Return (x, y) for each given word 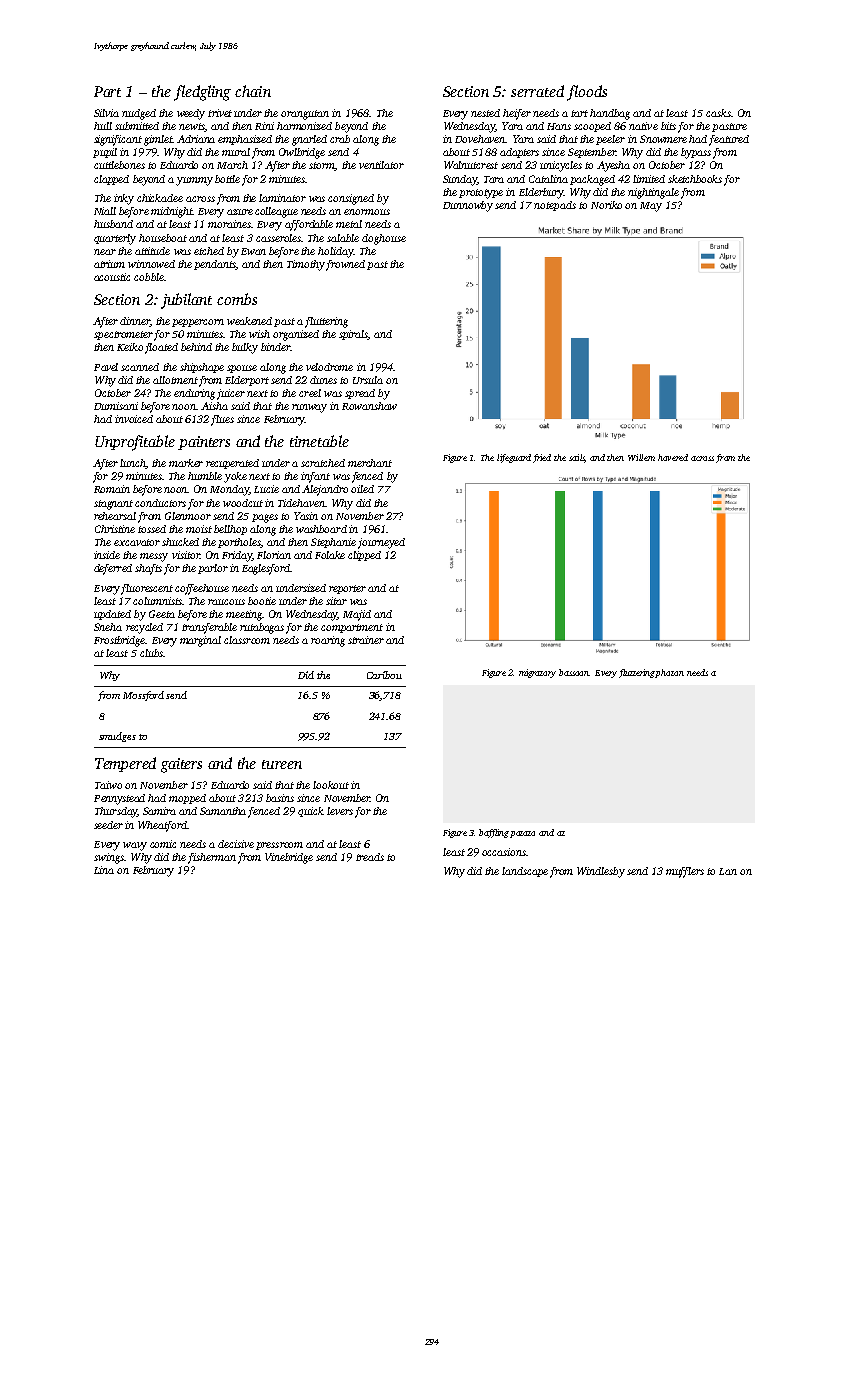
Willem (641, 457)
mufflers (685, 872)
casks (718, 113)
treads (370, 857)
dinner (135, 322)
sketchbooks (695, 179)
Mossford (143, 696)
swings (109, 858)
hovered (673, 457)
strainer (366, 640)
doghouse (384, 239)
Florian (274, 555)
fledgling (202, 93)
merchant (370, 463)
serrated (537, 91)
